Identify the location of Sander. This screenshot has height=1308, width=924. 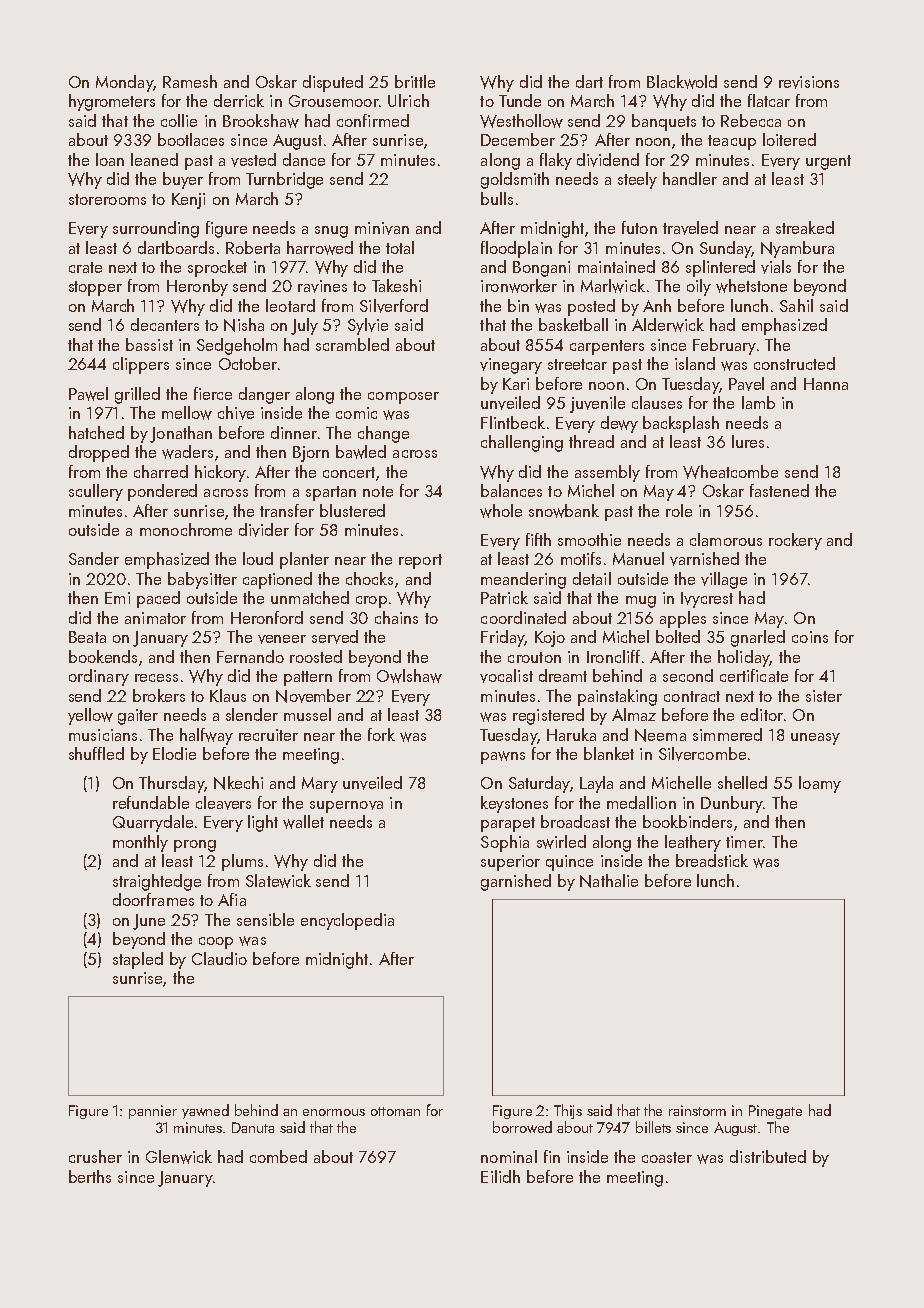
(94, 558).
